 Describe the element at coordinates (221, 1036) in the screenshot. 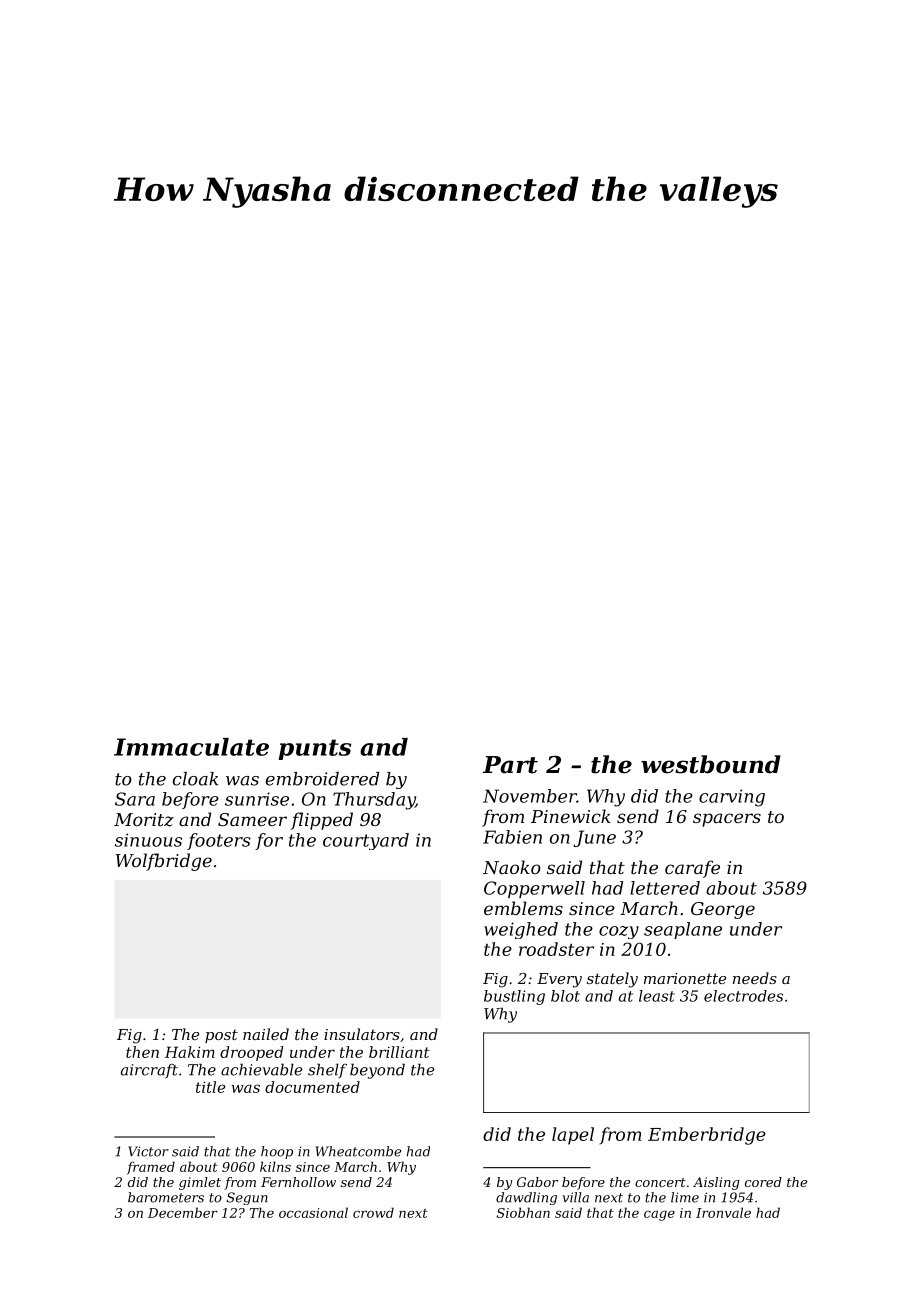

I see `post` at that location.
